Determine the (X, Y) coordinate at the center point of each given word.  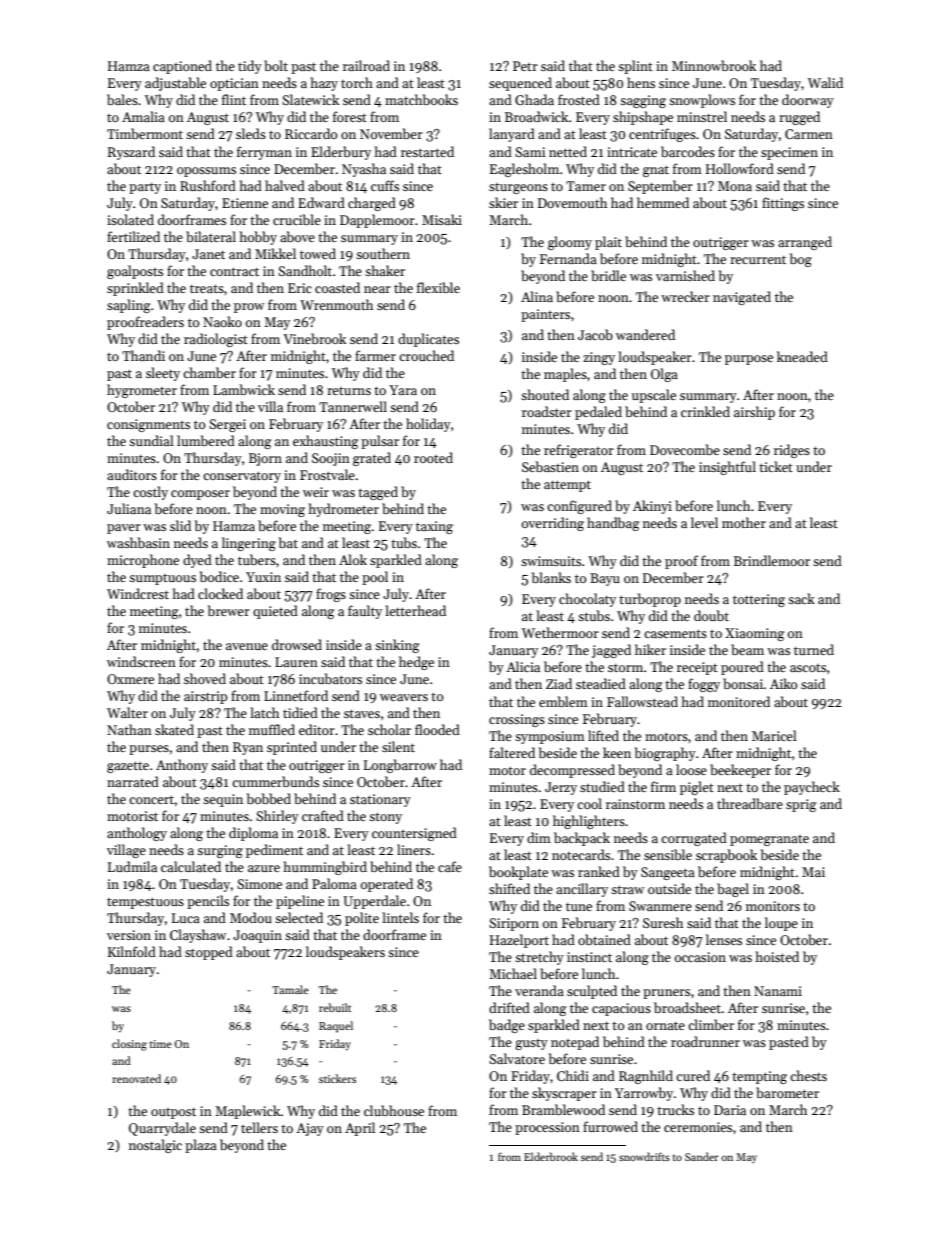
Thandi (143, 355)
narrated (133, 781)
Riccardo (311, 133)
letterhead (415, 610)
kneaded (802, 356)
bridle (608, 275)
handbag (613, 524)
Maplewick (248, 1112)
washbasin (138, 542)
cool (589, 803)
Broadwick (536, 116)
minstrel (702, 116)
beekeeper (740, 771)
